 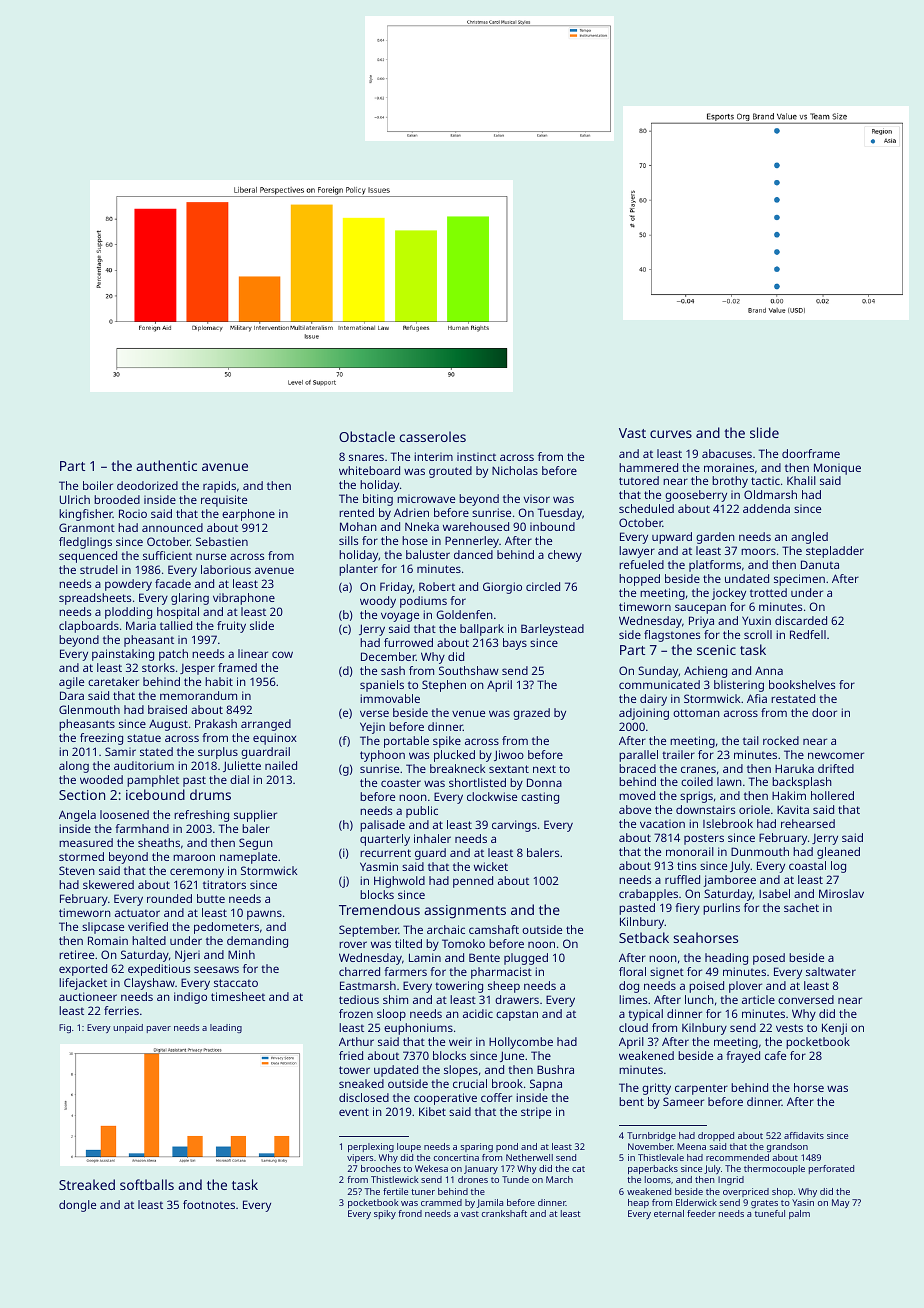 What do you see at coordinates (108, 884) in the image?
I see `skewered` at bounding box center [108, 884].
